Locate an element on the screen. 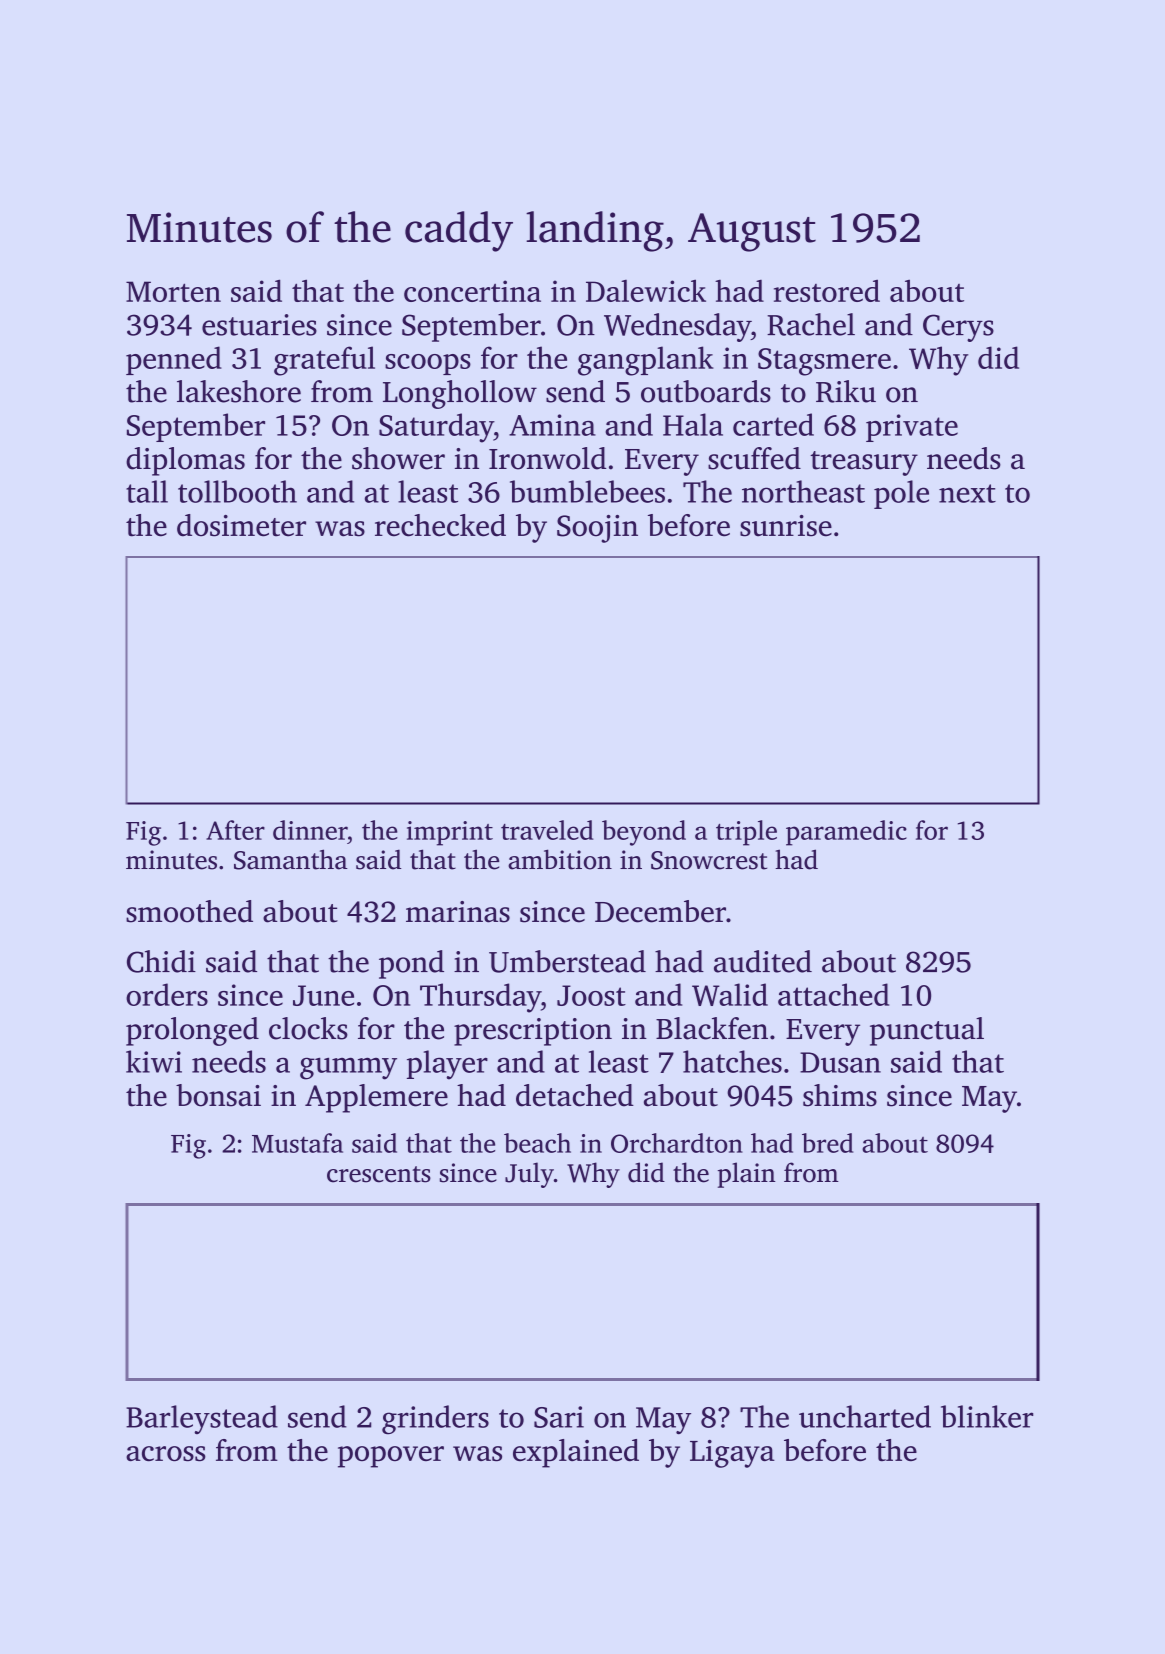 This screenshot has width=1165, height=1654. triple is located at coordinates (746, 833).
